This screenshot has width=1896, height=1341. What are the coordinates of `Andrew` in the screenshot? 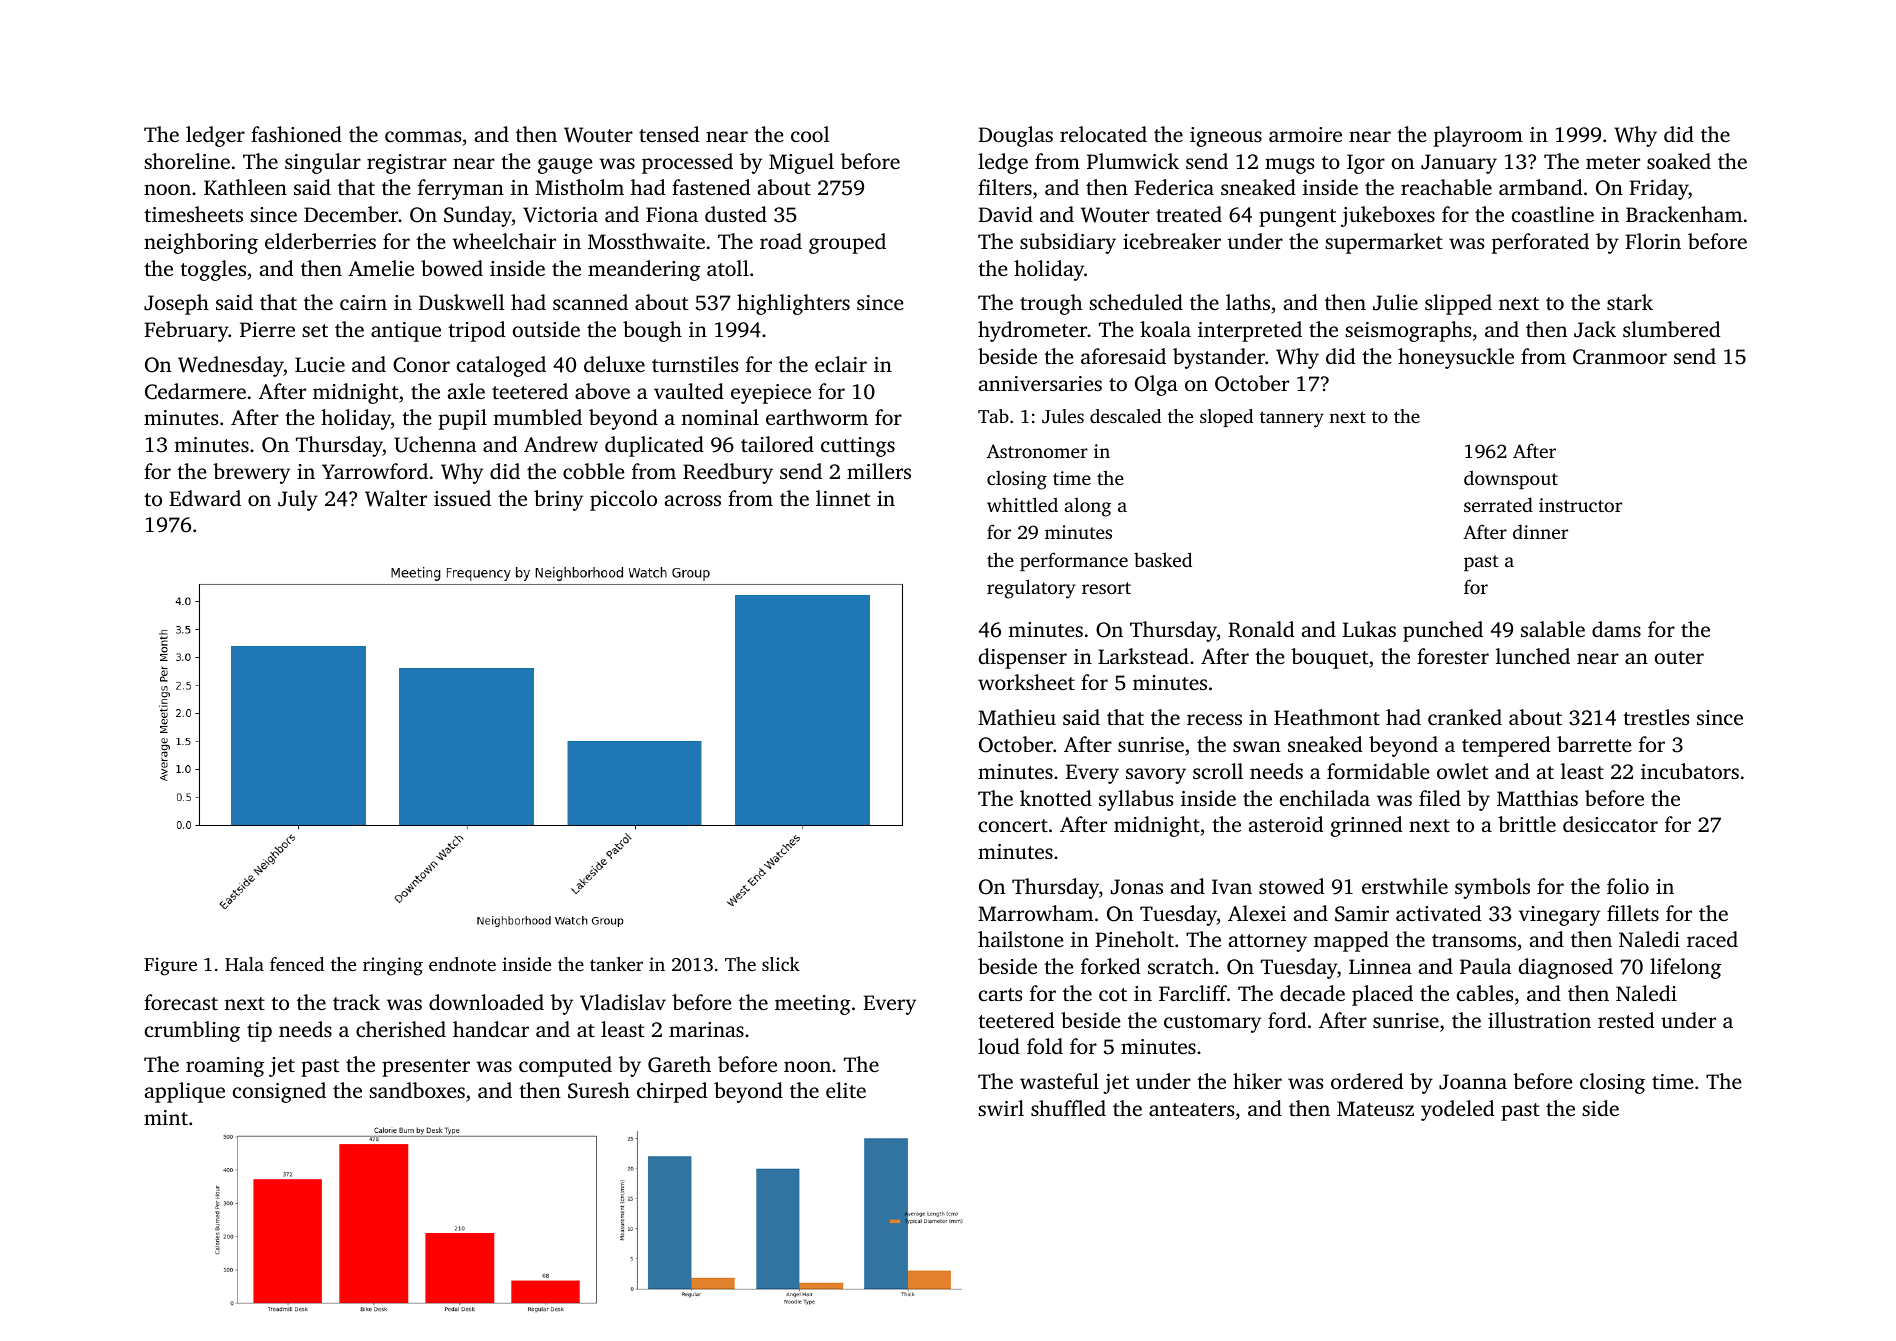 It's located at (561, 444).
